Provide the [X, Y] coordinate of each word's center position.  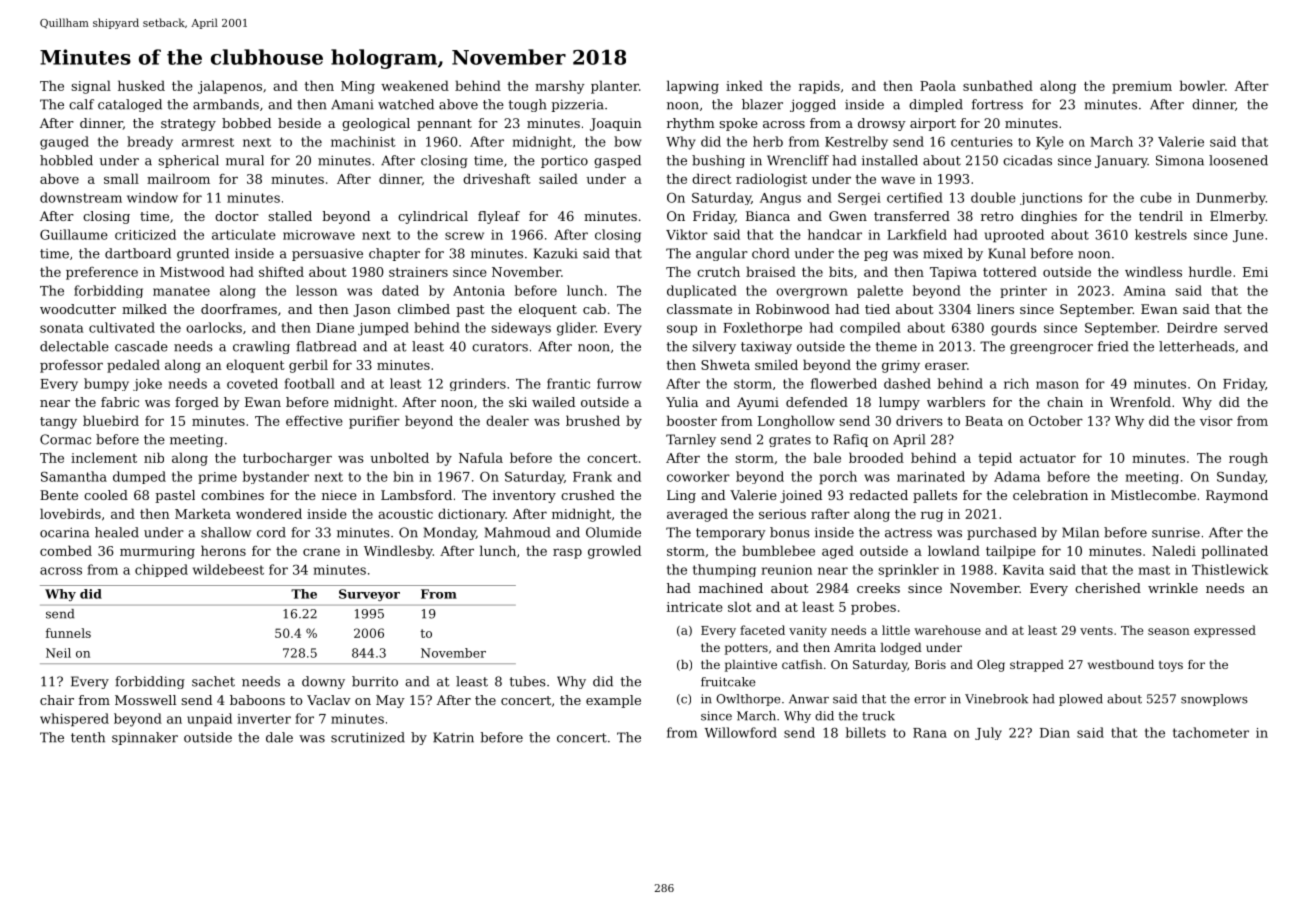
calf [81, 104]
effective [314, 421]
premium [1142, 87]
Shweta [725, 364]
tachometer [1211, 732]
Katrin [453, 737]
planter [615, 87]
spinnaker [145, 738]
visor [1216, 421]
